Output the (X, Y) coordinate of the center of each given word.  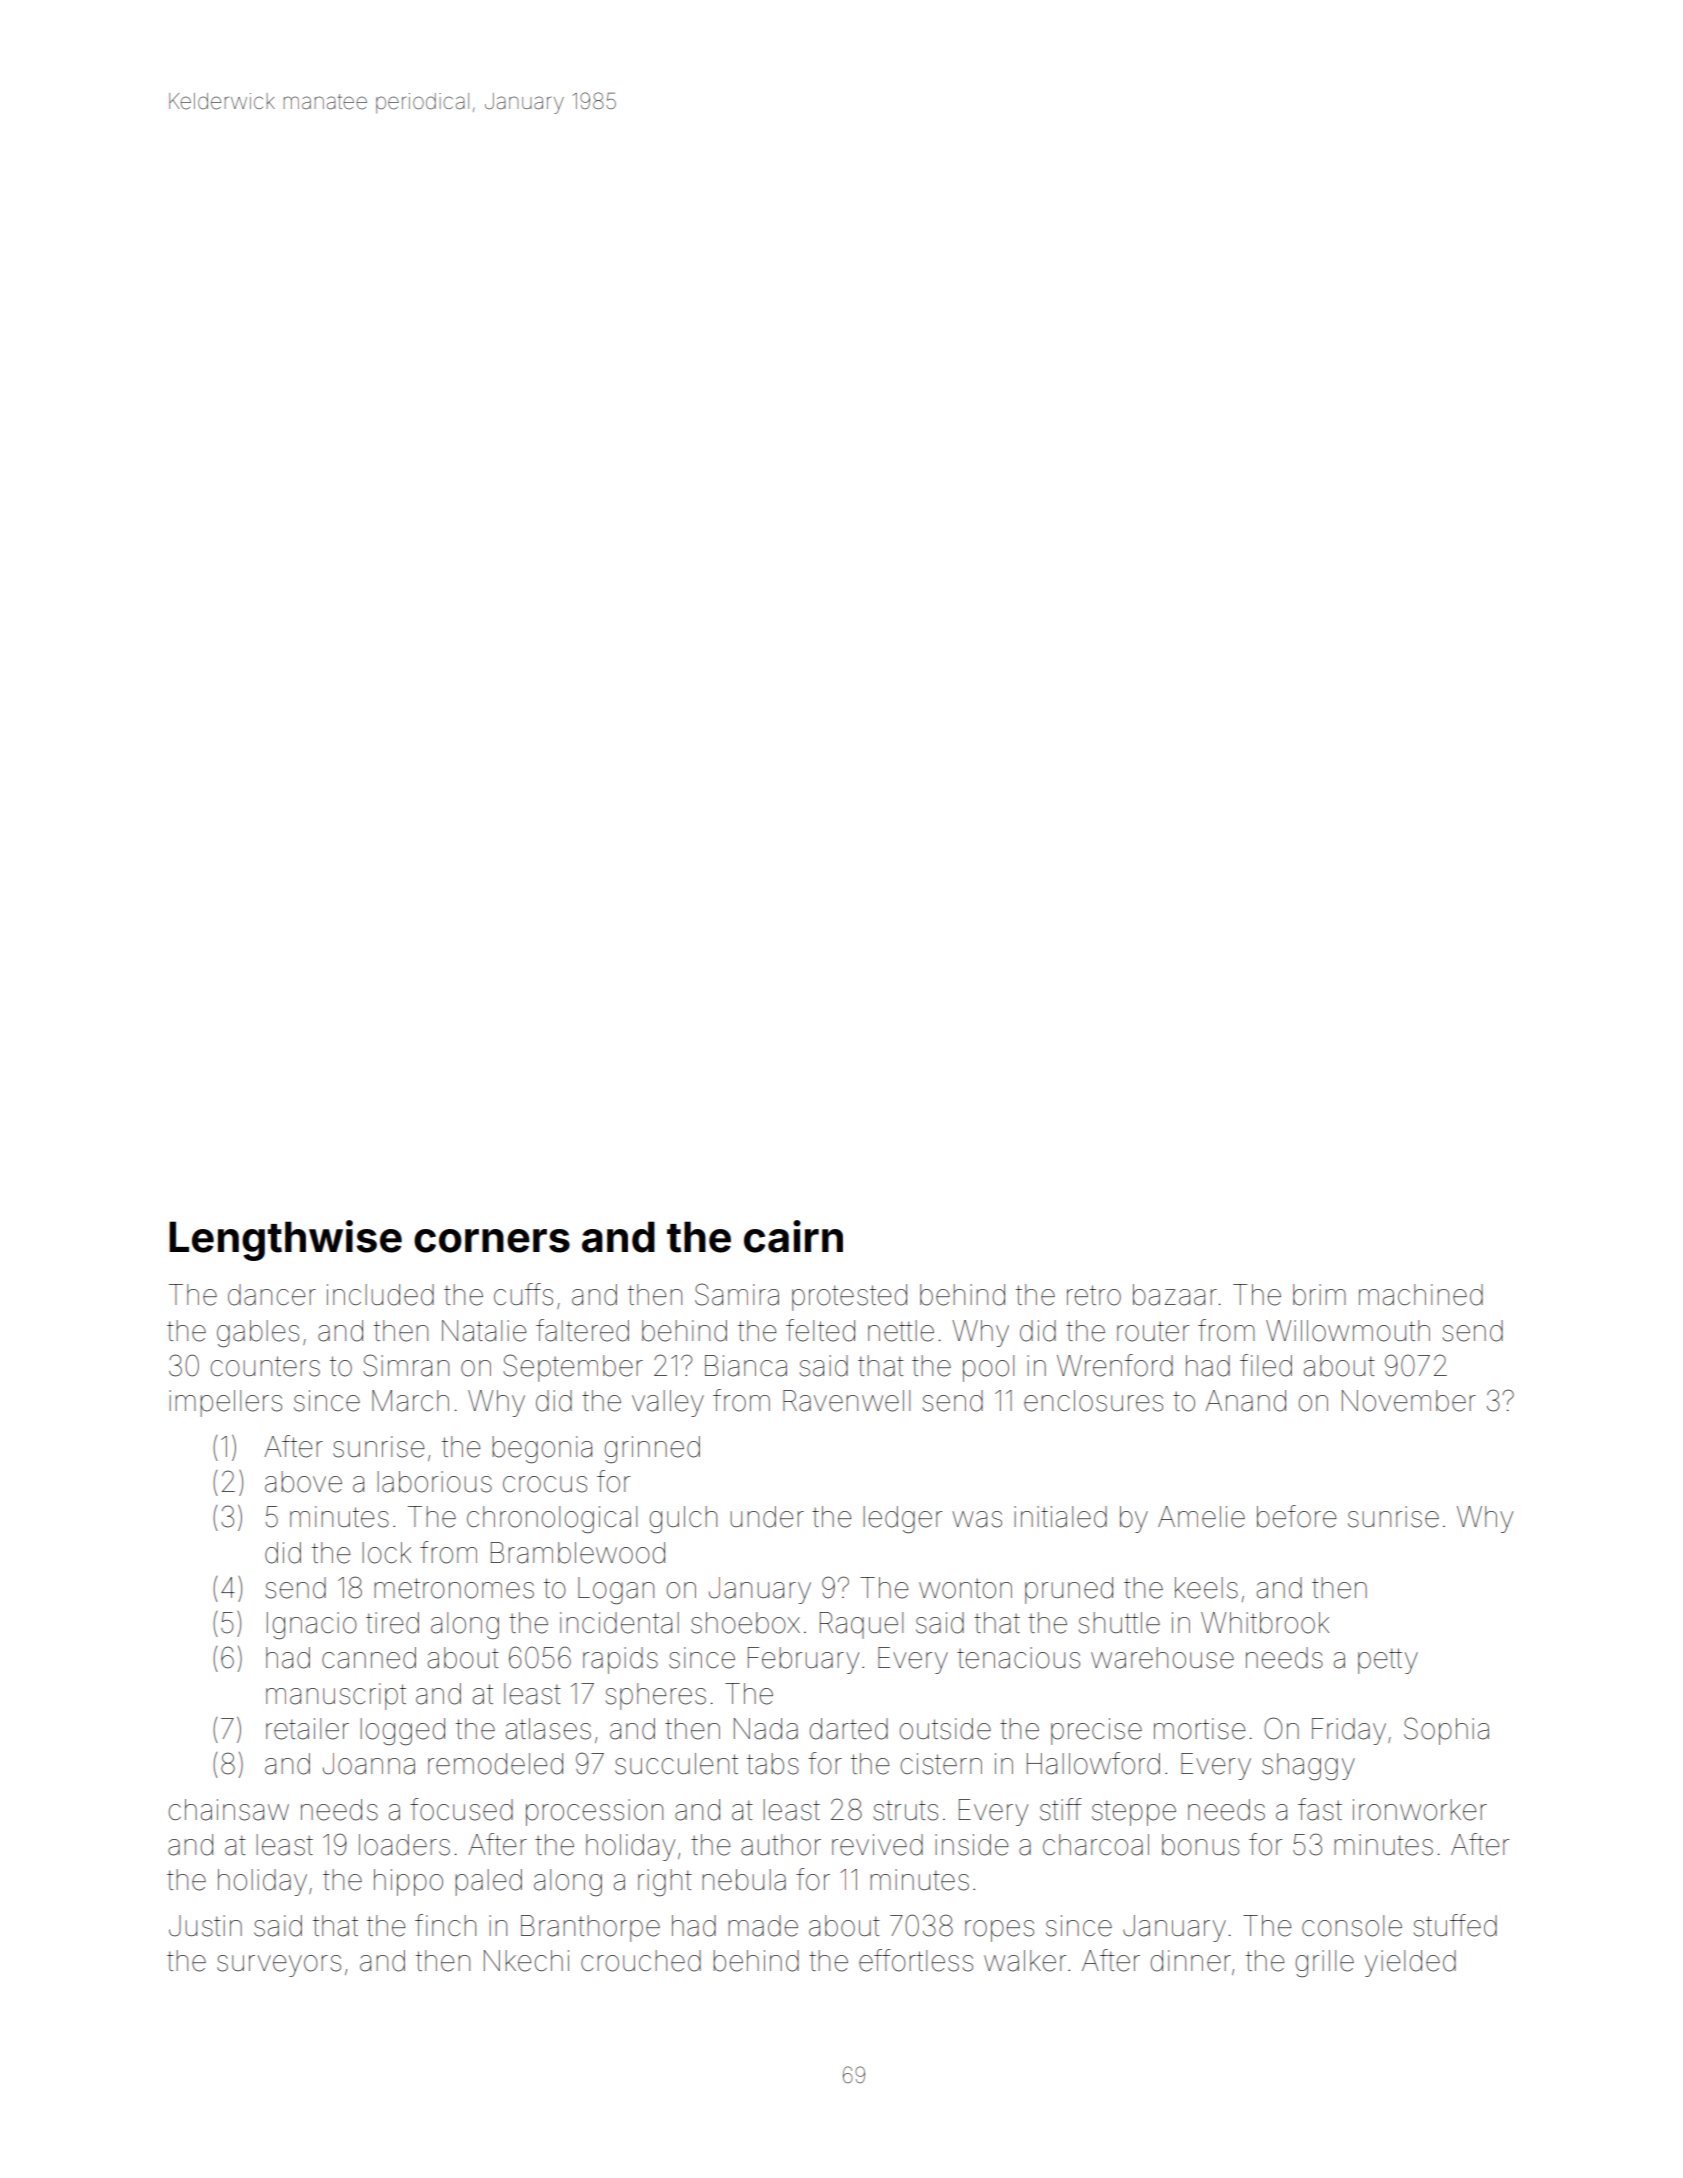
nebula (744, 1880)
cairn (793, 1236)
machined (1421, 1295)
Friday (1349, 1731)
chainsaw (229, 1810)
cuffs (523, 1294)
